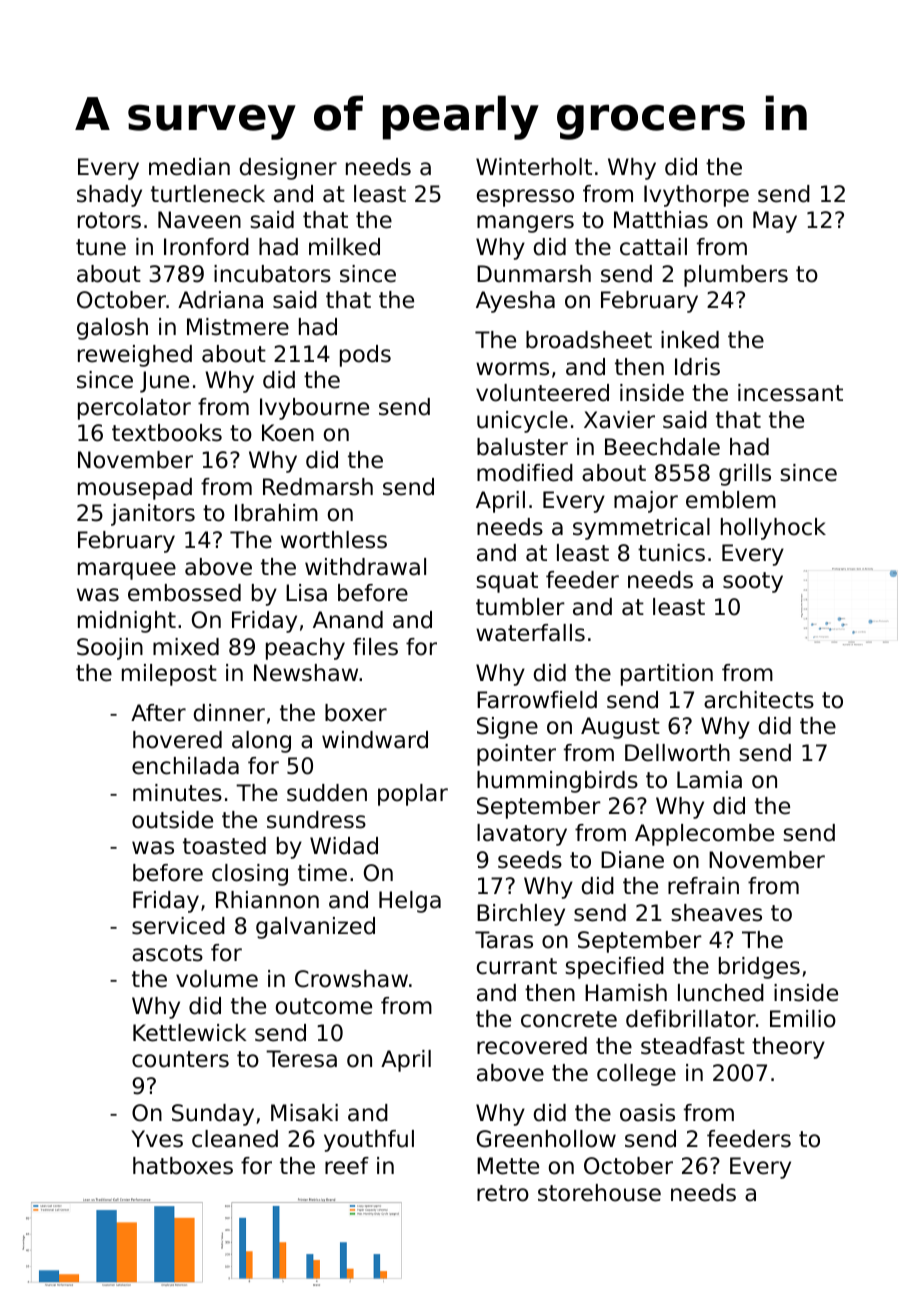 This document has height=1311, width=924. Describe the element at coordinates (542, 393) in the document. I see `volunteered` at that location.
